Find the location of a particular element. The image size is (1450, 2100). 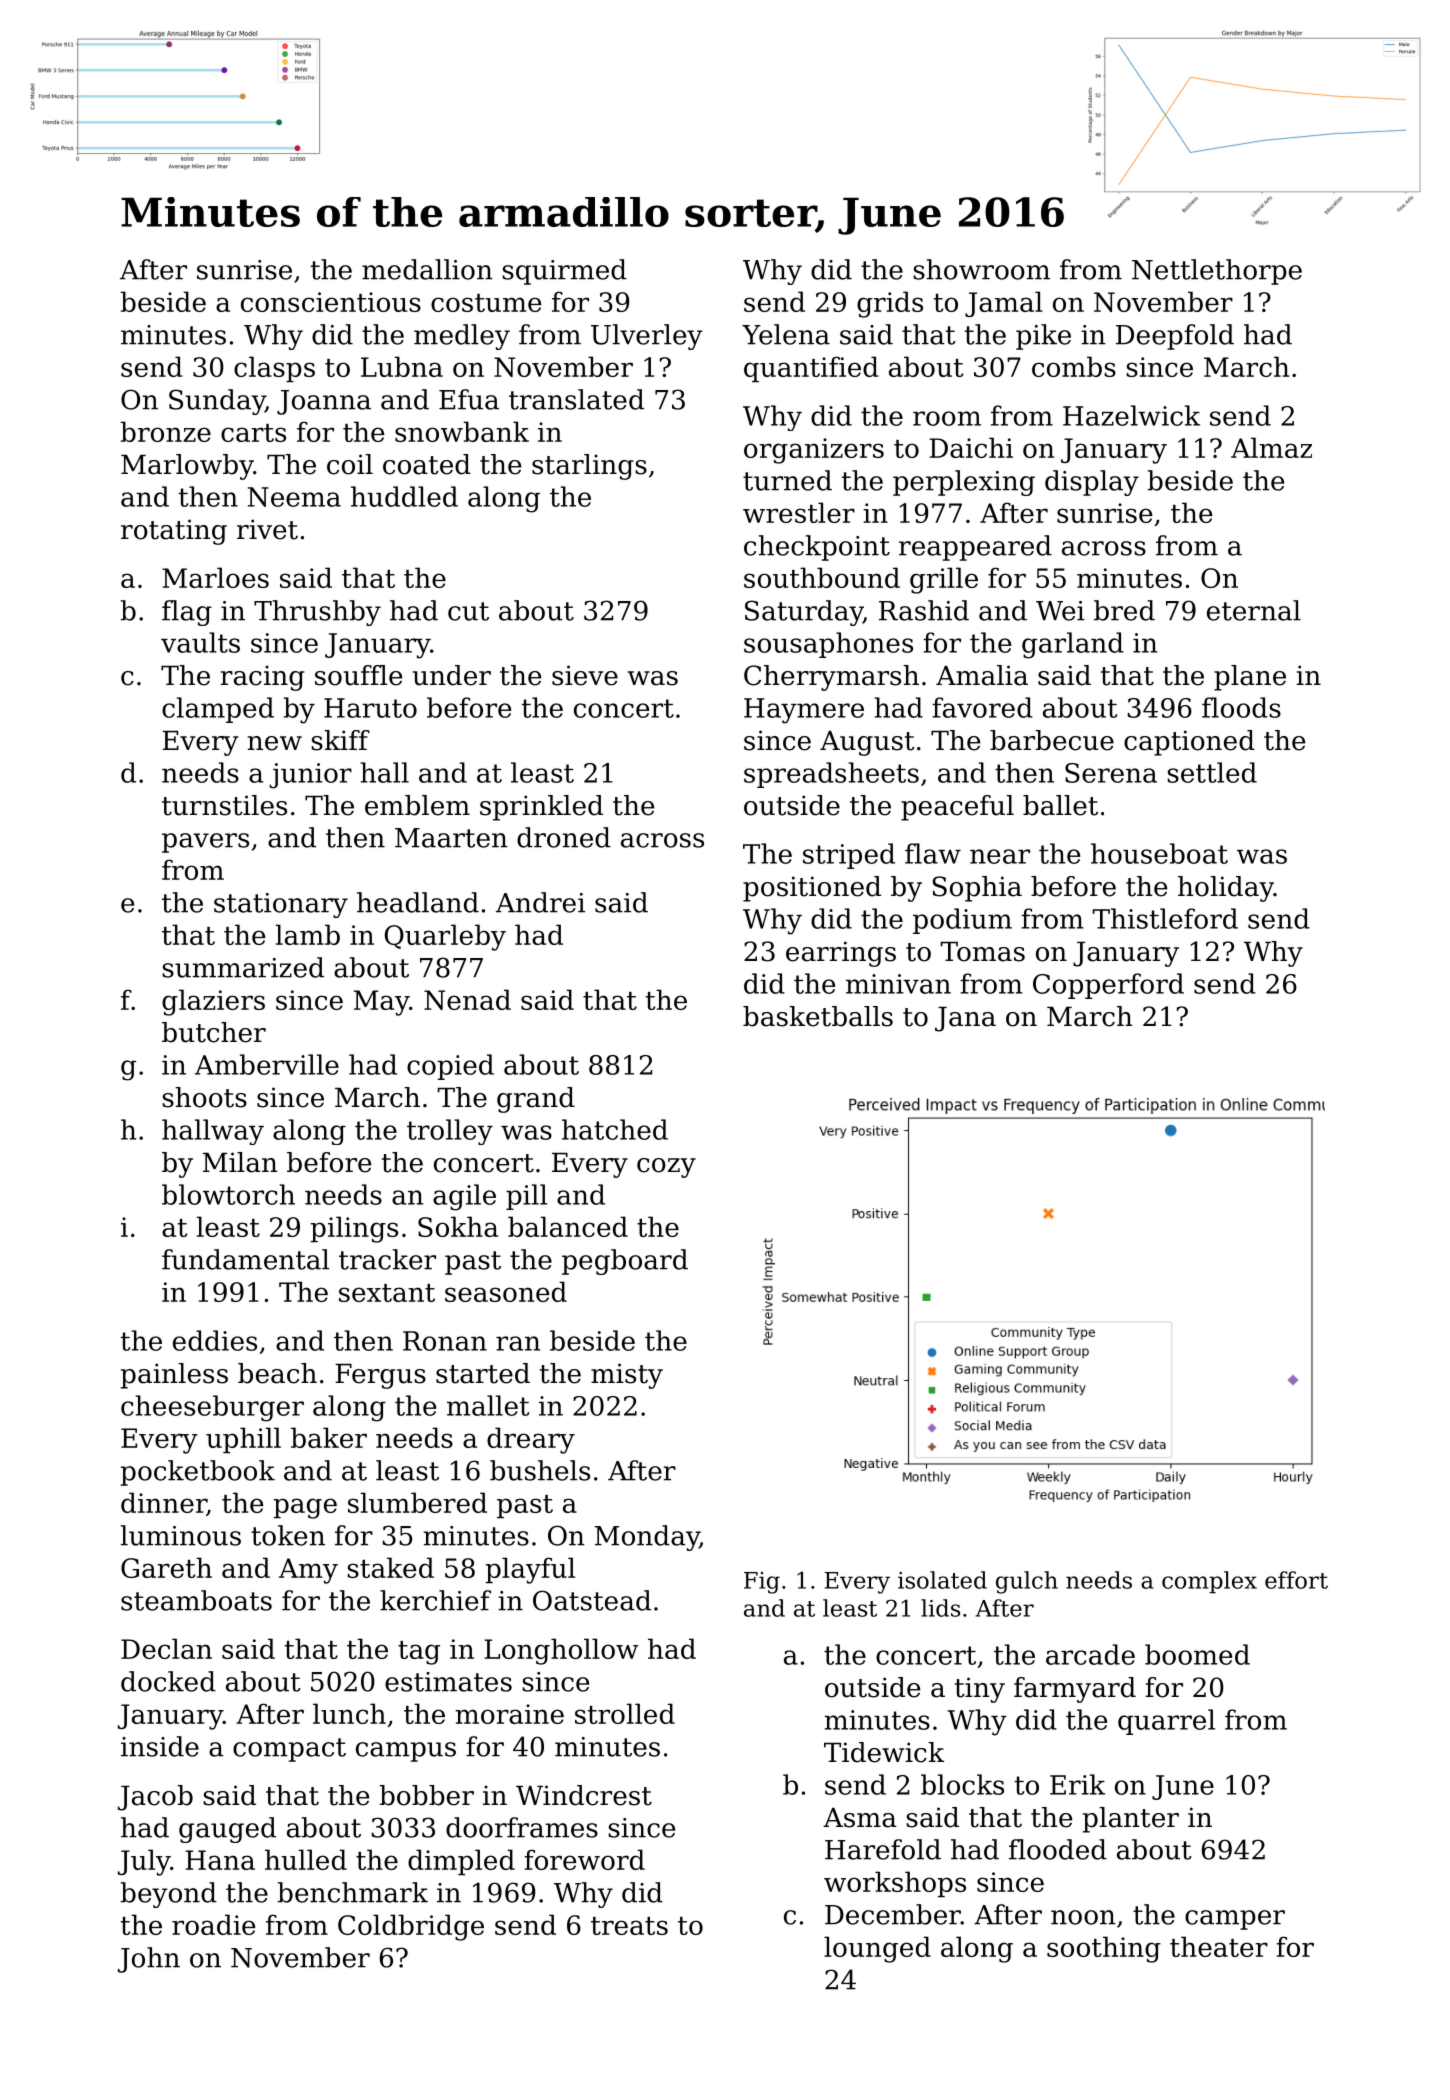

clamped is located at coordinates (218, 710).
